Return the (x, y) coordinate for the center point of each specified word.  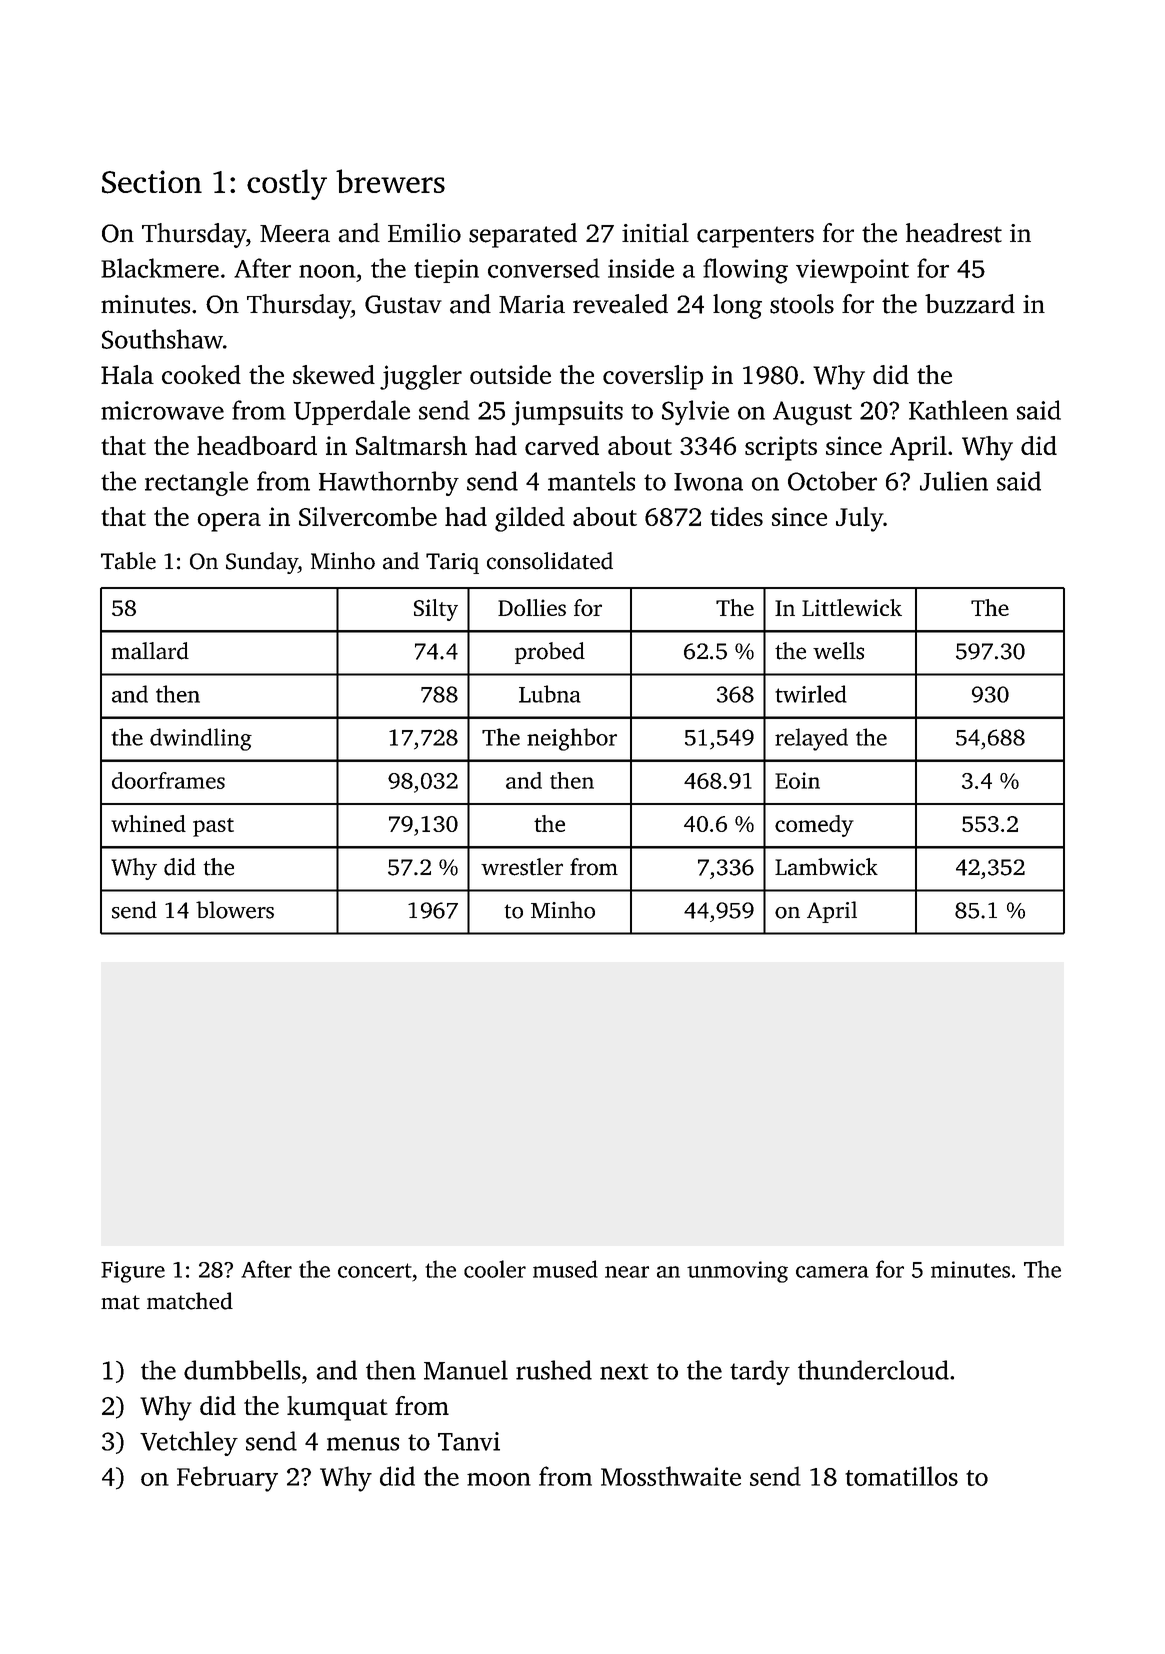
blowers (235, 910)
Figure (133, 1272)
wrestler (522, 867)
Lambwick (826, 867)
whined (148, 823)
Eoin (797, 780)
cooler (495, 1269)
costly (287, 184)
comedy (814, 826)
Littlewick (852, 607)
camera (832, 1272)
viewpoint (852, 271)
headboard (257, 445)
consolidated (550, 561)
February (227, 1479)
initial (655, 233)
